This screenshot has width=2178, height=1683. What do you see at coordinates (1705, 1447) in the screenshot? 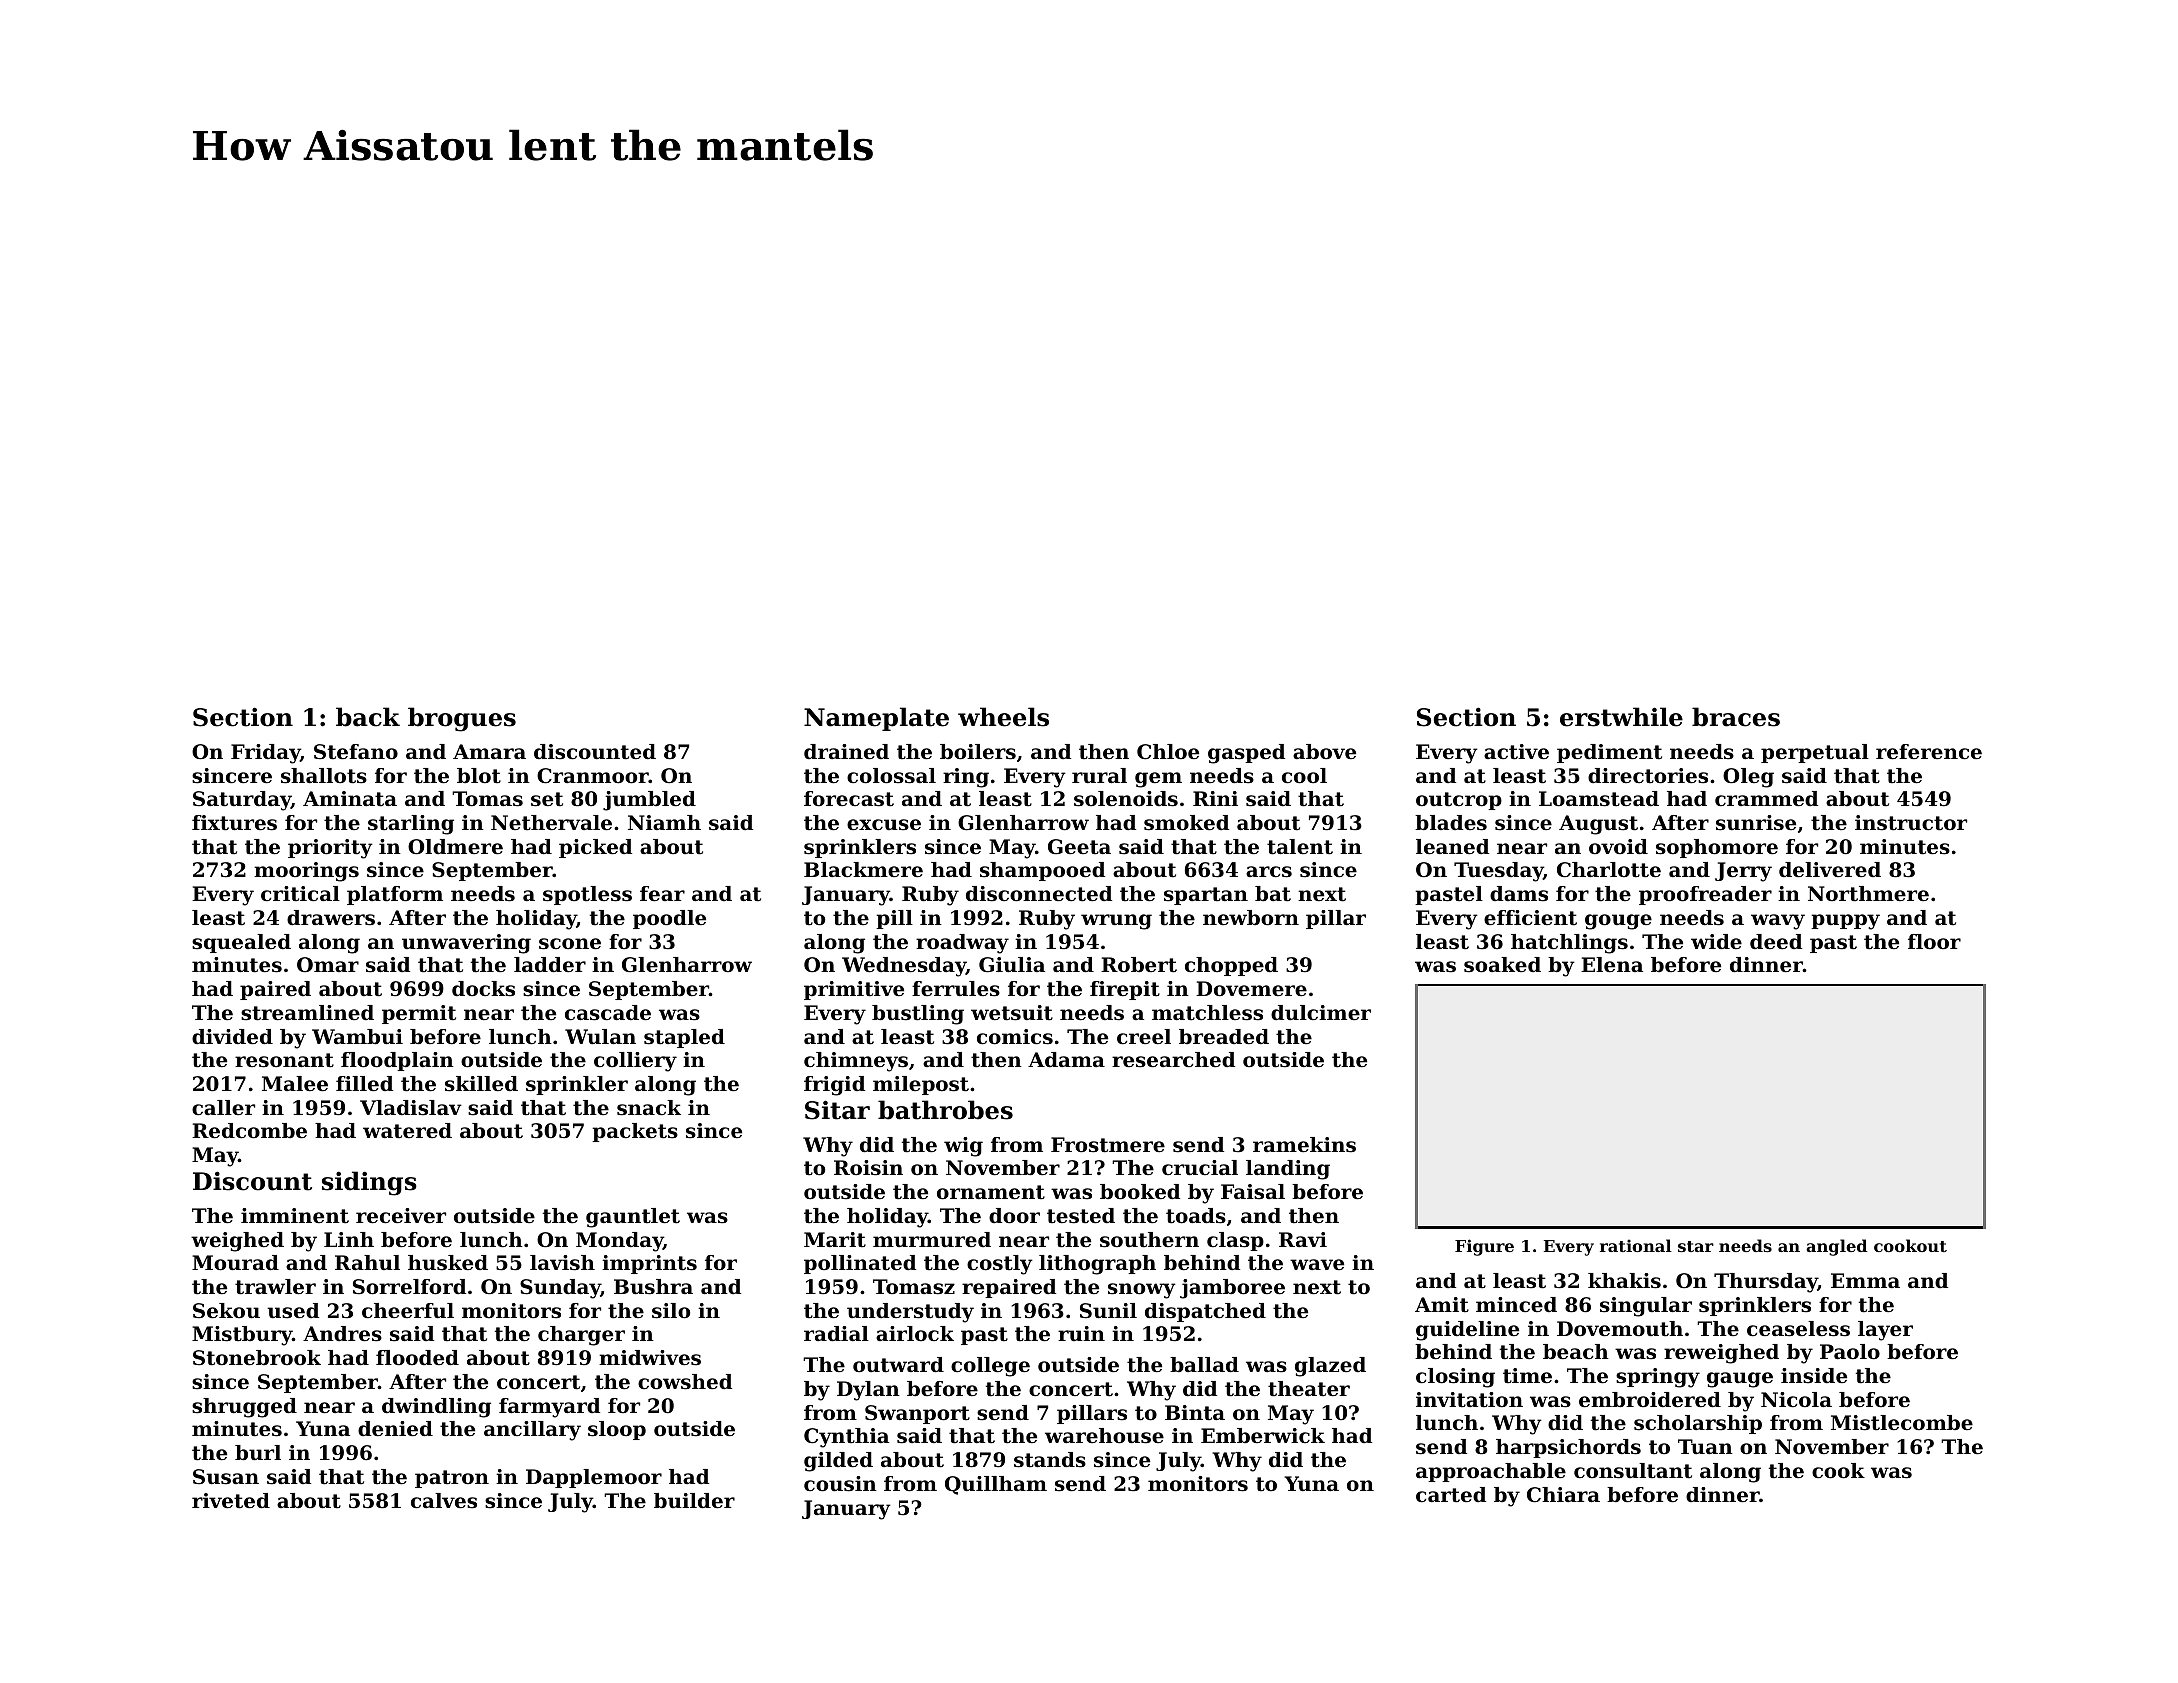
I see `Tuan` at bounding box center [1705, 1447].
